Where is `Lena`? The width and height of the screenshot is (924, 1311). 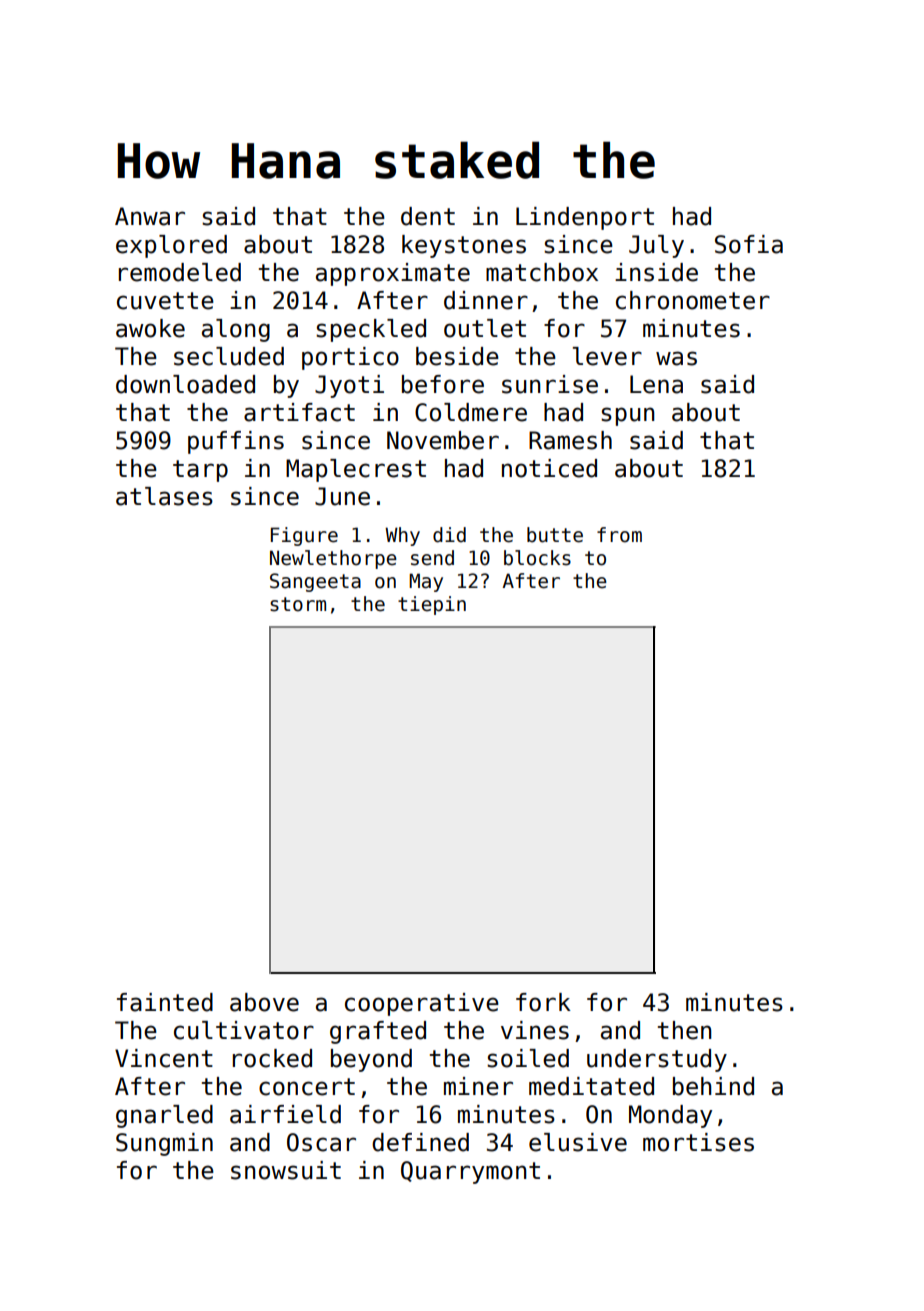 Lena is located at coordinates (656, 384).
